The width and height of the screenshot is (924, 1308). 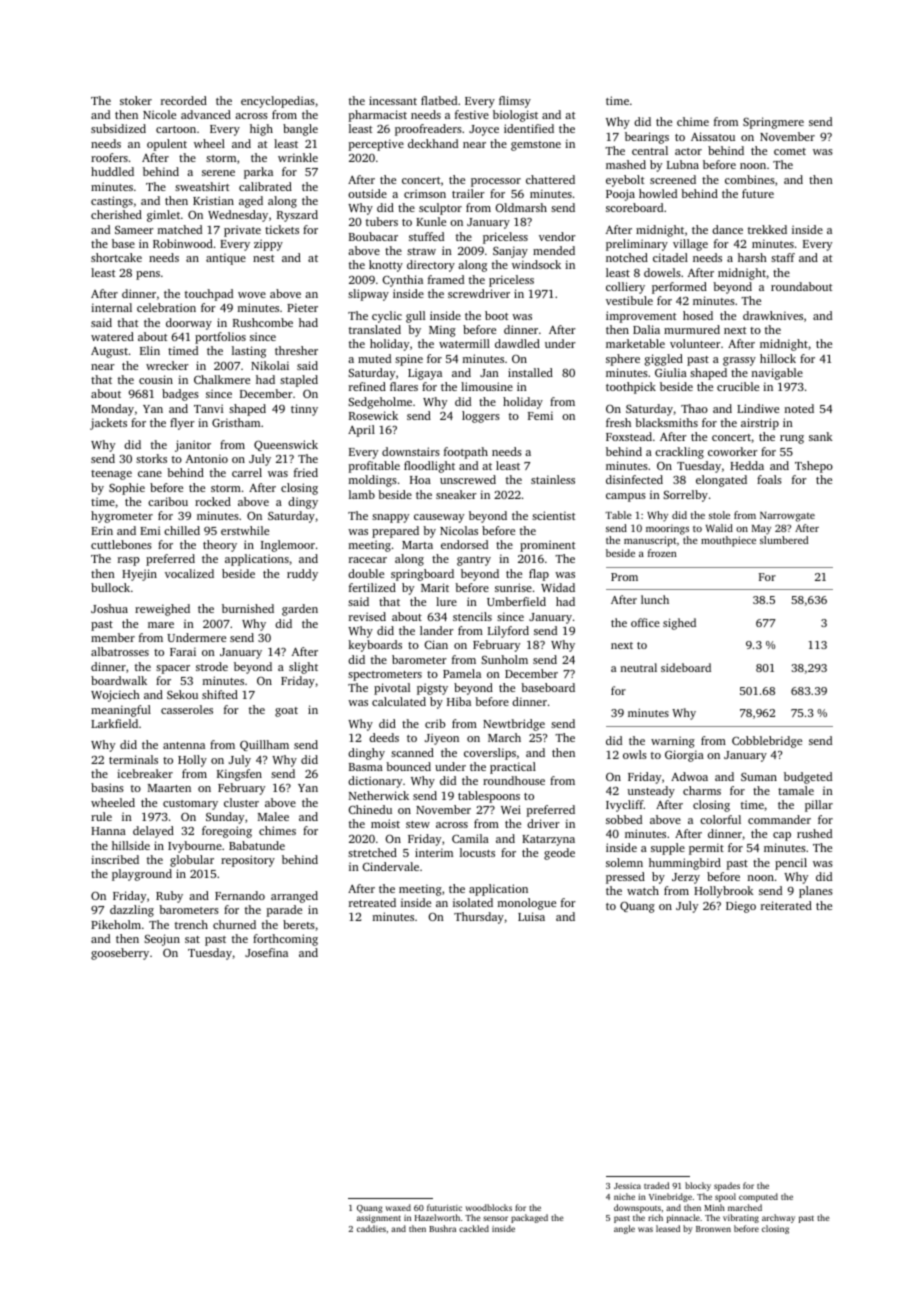 What do you see at coordinates (489, 1207) in the screenshot?
I see `woodblocks` at bounding box center [489, 1207].
